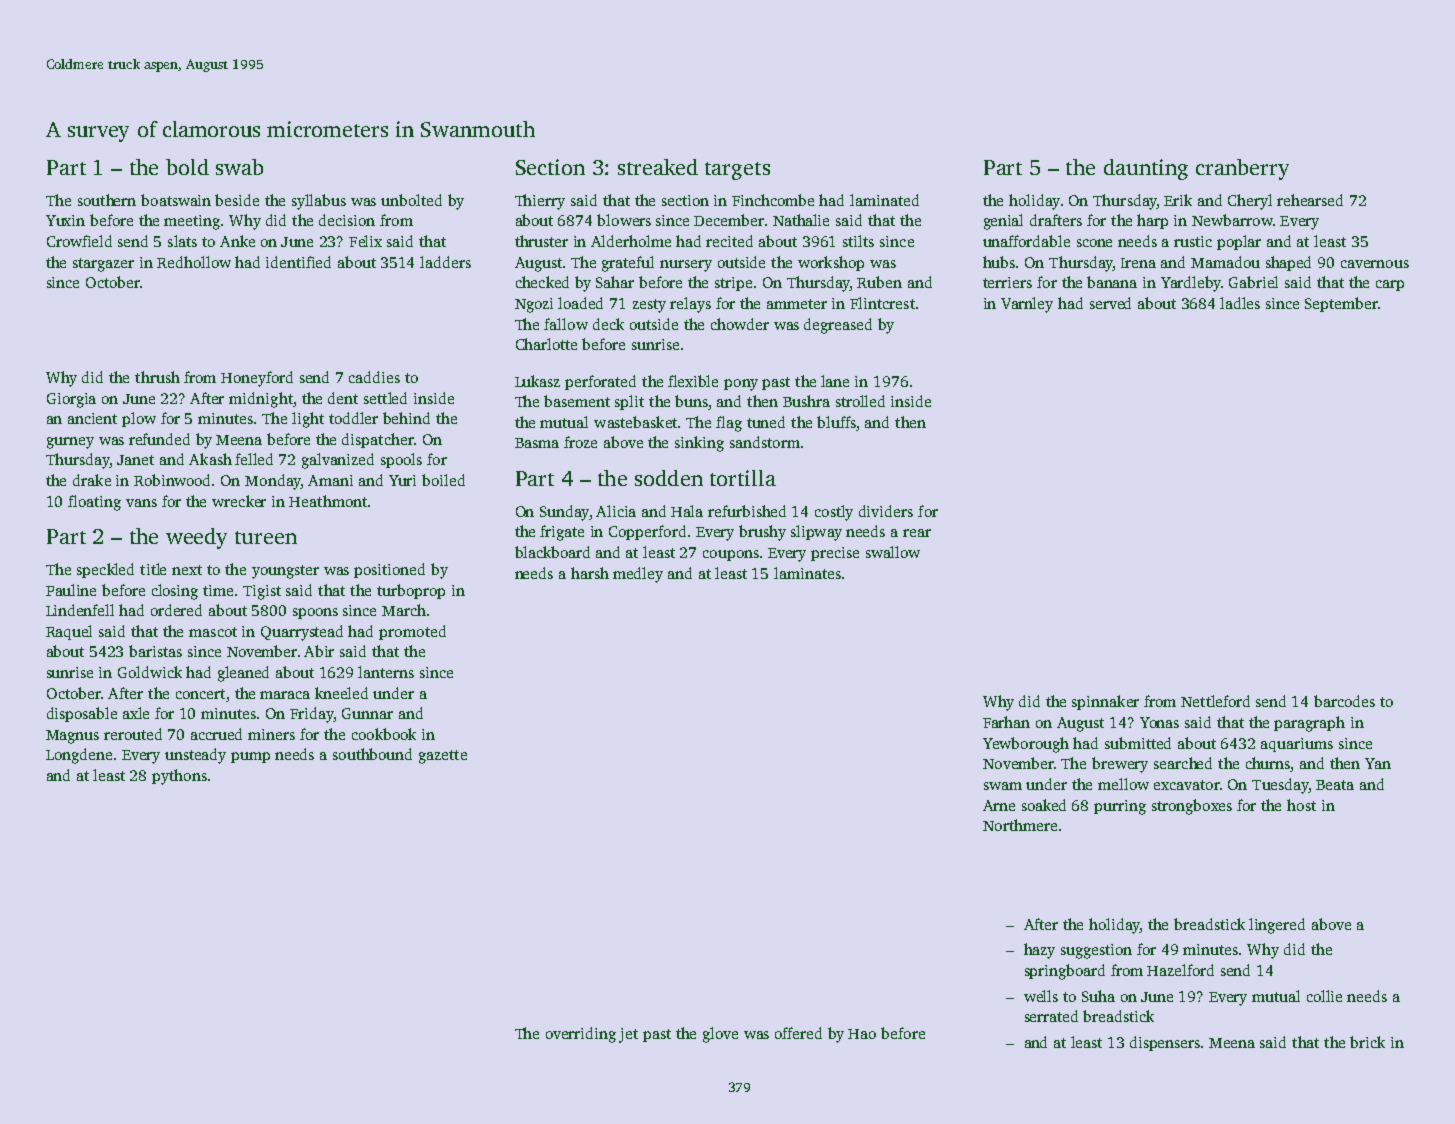 This image has height=1124, width=1455. Describe the element at coordinates (94, 503) in the image. I see `floating` at that location.
